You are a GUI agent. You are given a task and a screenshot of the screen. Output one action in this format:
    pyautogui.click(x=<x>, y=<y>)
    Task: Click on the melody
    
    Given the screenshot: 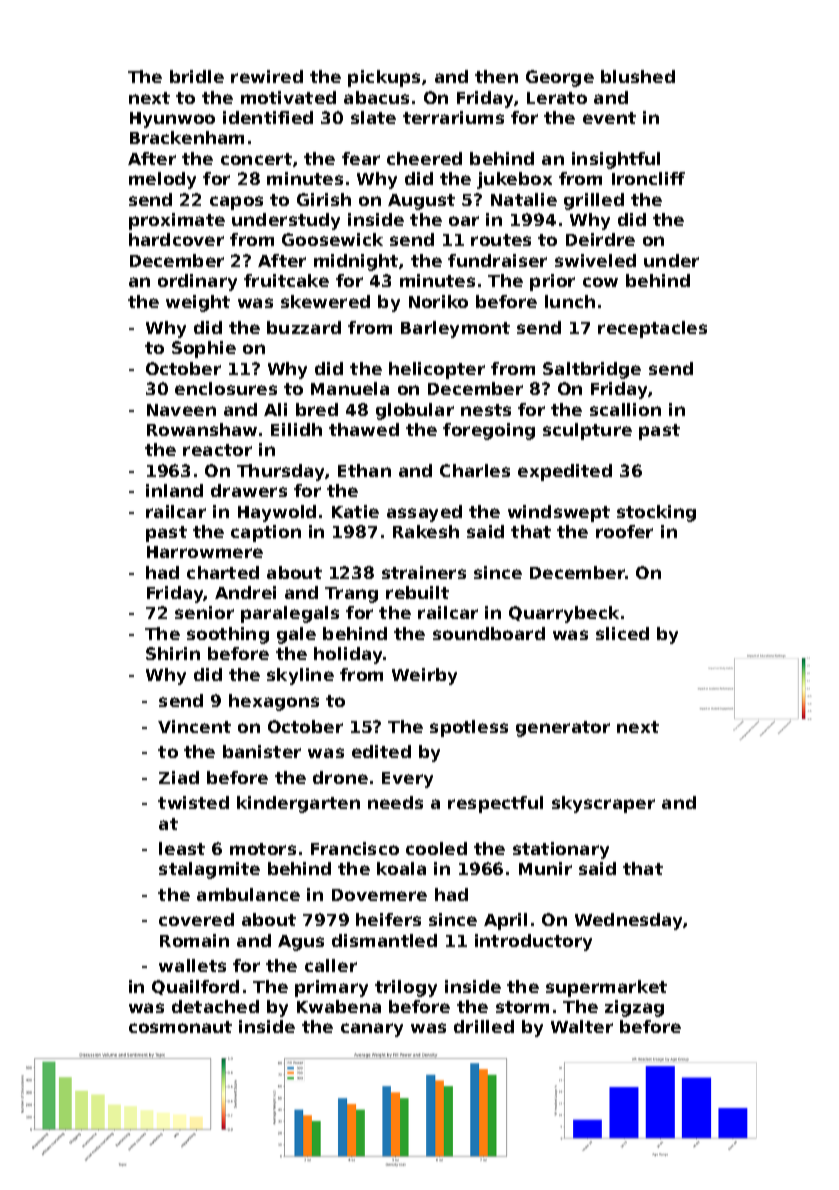 What is the action you would take?
    pyautogui.click(x=162, y=180)
